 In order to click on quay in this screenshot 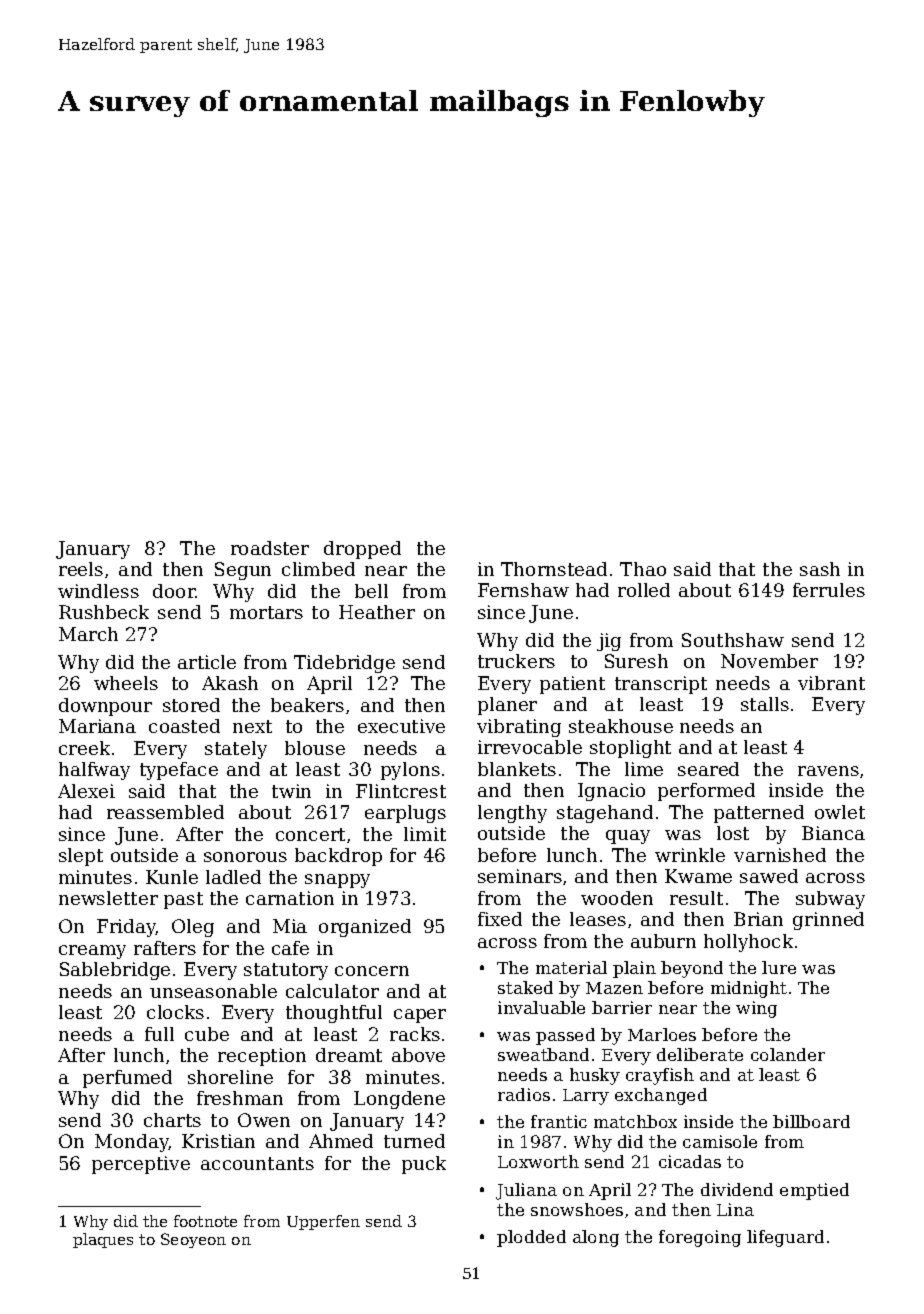, I will do `click(628, 837)`.
